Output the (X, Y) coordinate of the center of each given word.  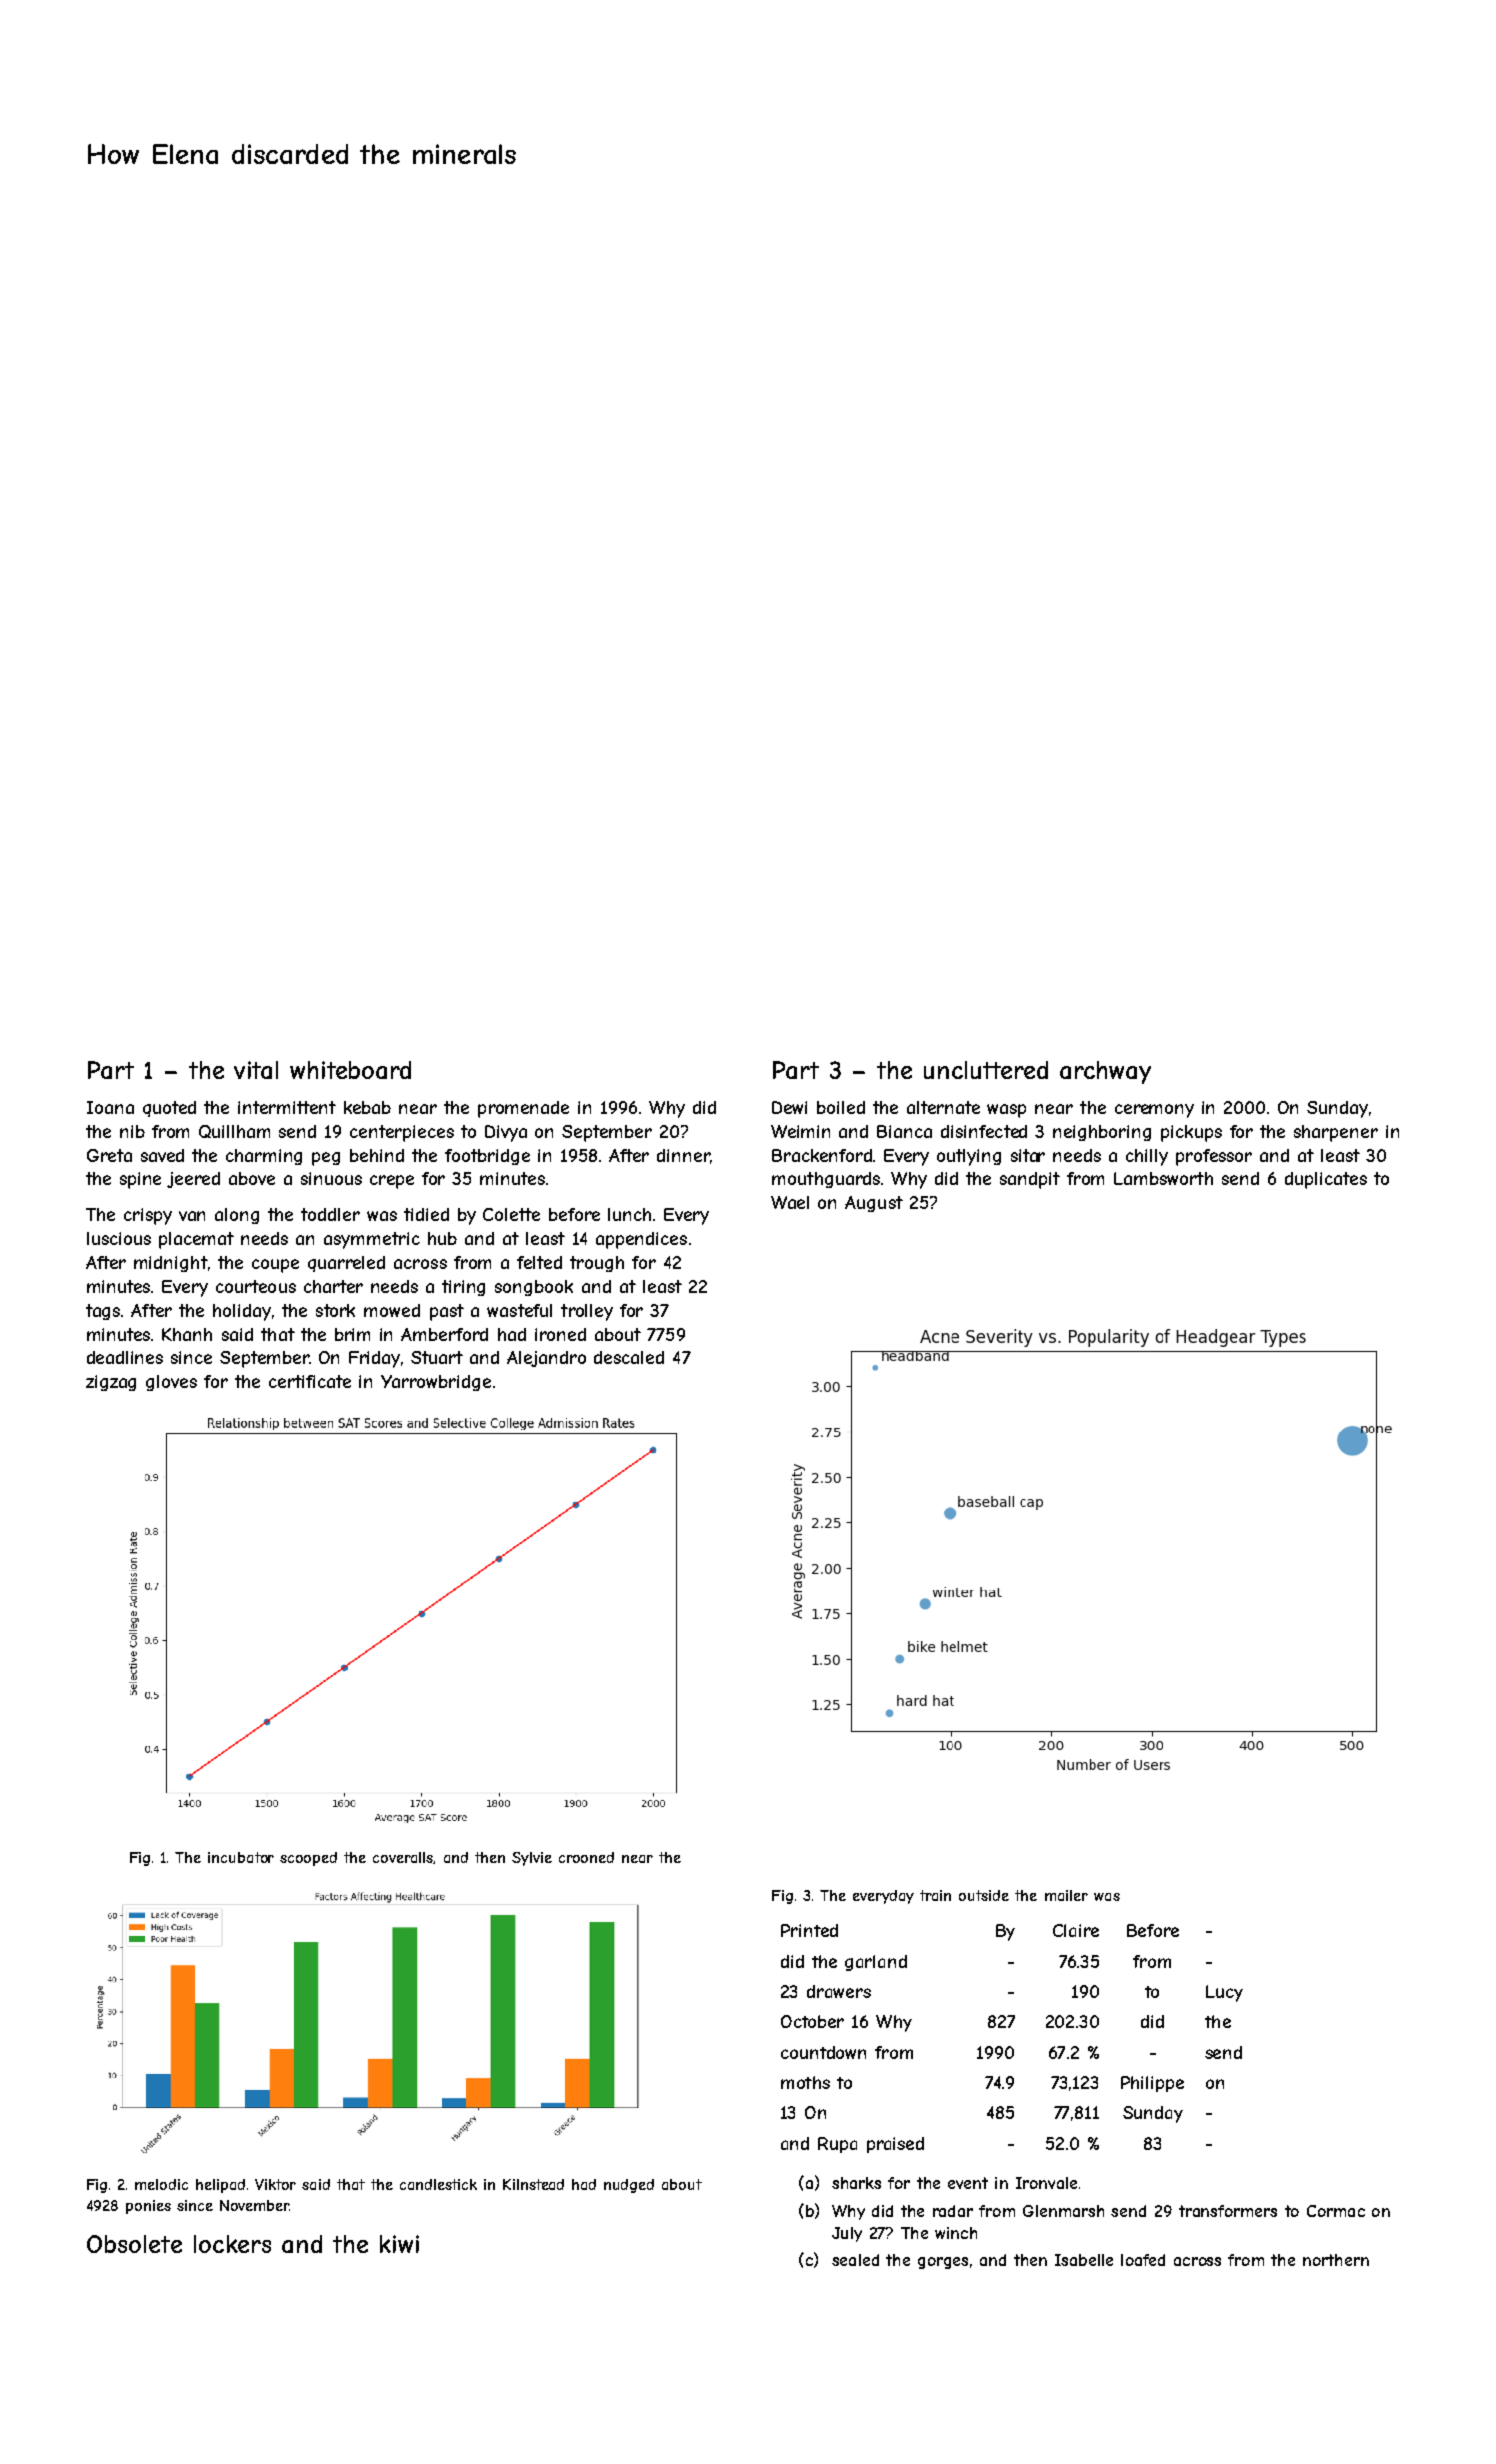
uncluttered (986, 1070)
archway (1105, 1072)
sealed (855, 2260)
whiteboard (350, 1070)
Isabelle (1084, 2260)
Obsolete (134, 2244)
